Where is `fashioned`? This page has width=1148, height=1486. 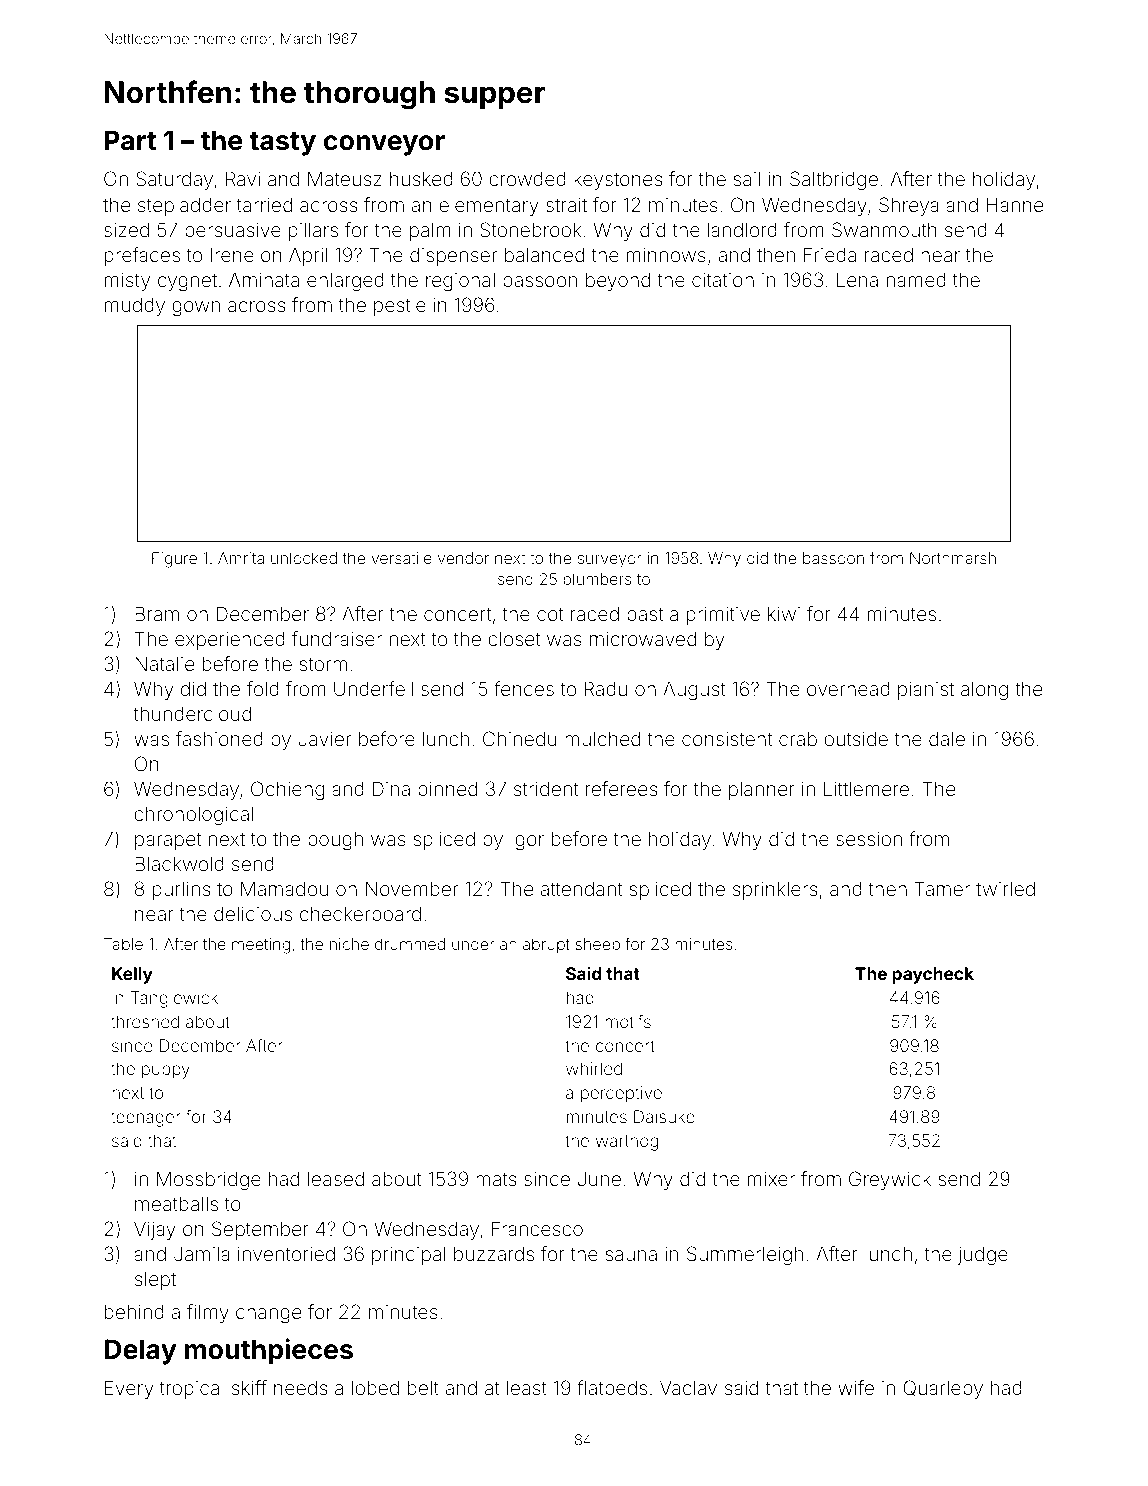
fashioned is located at coordinates (219, 738).
